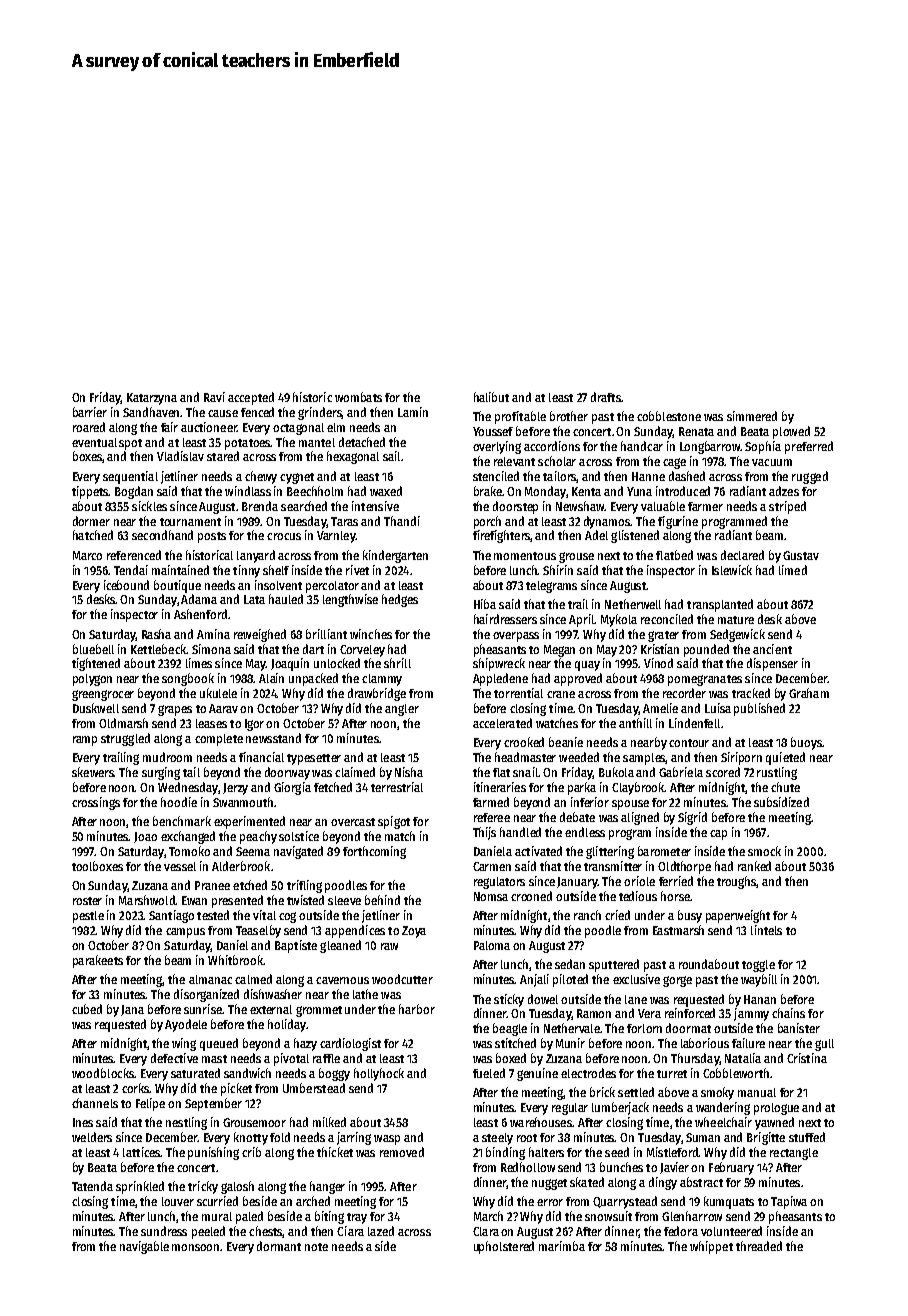 The height and width of the document is (1316, 908). Describe the element at coordinates (152, 399) in the document. I see `Katarzyna` at that location.
